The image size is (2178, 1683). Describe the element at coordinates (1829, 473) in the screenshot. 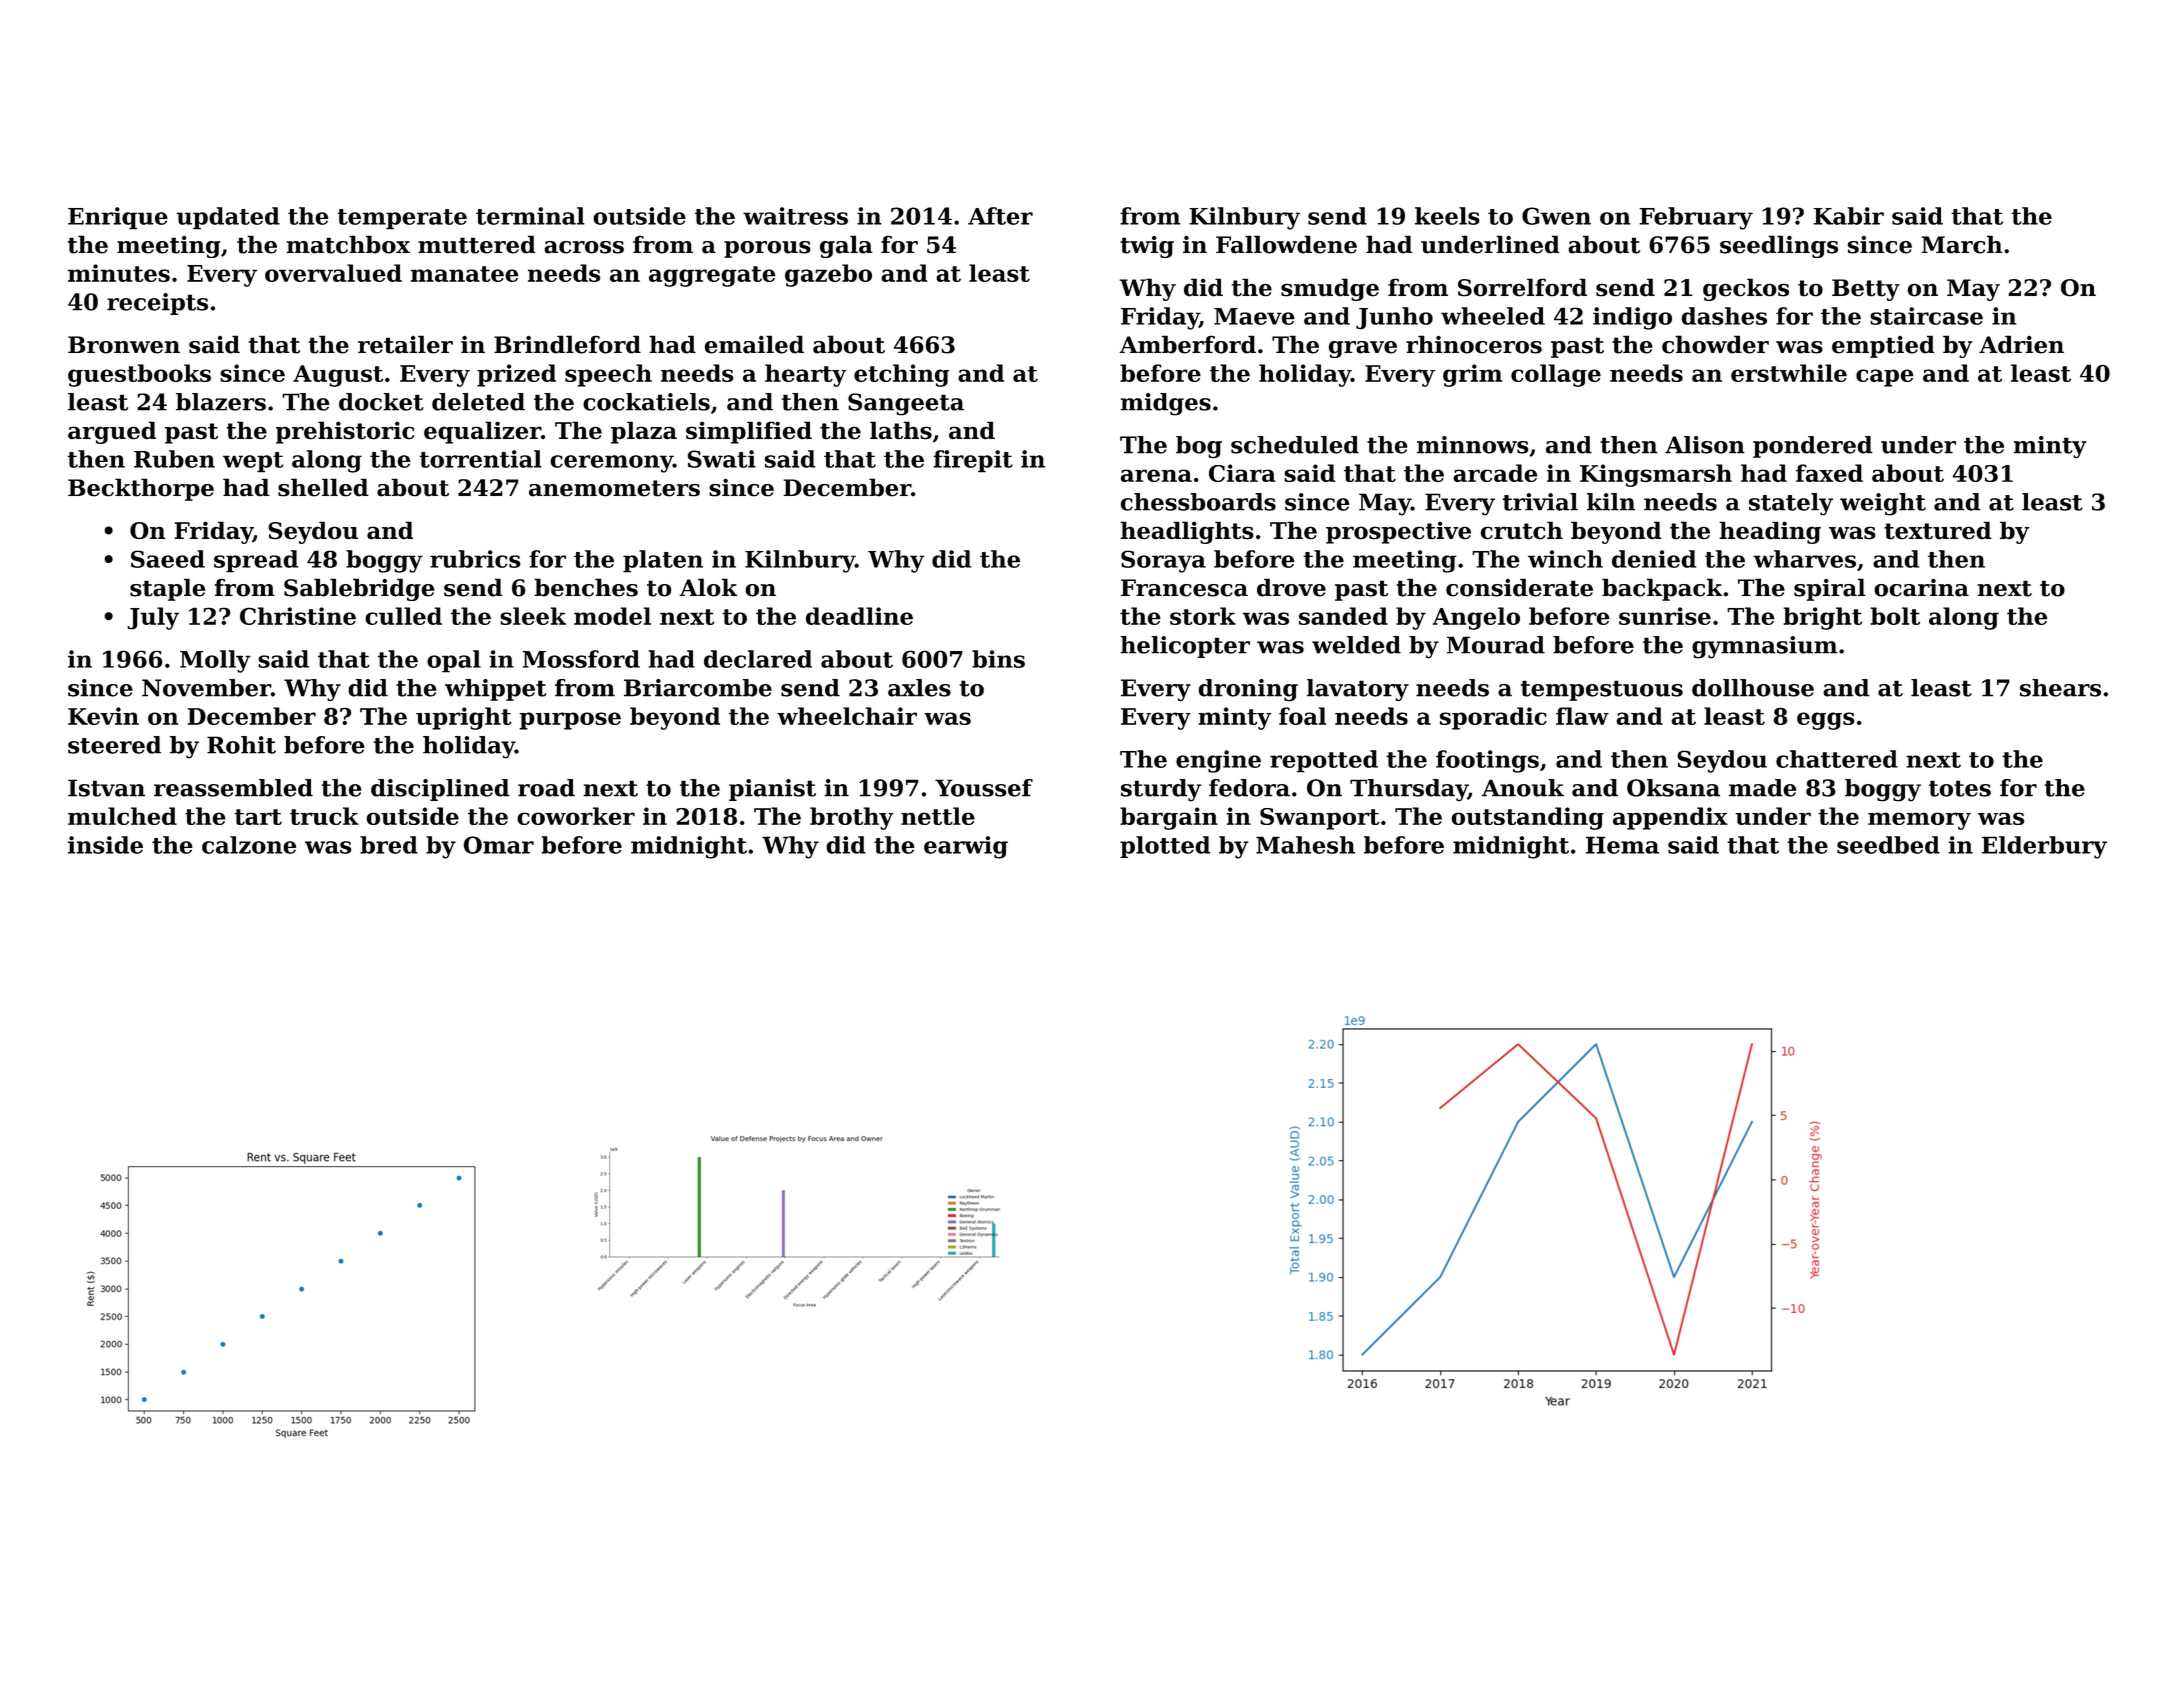

I see `faxed` at that location.
